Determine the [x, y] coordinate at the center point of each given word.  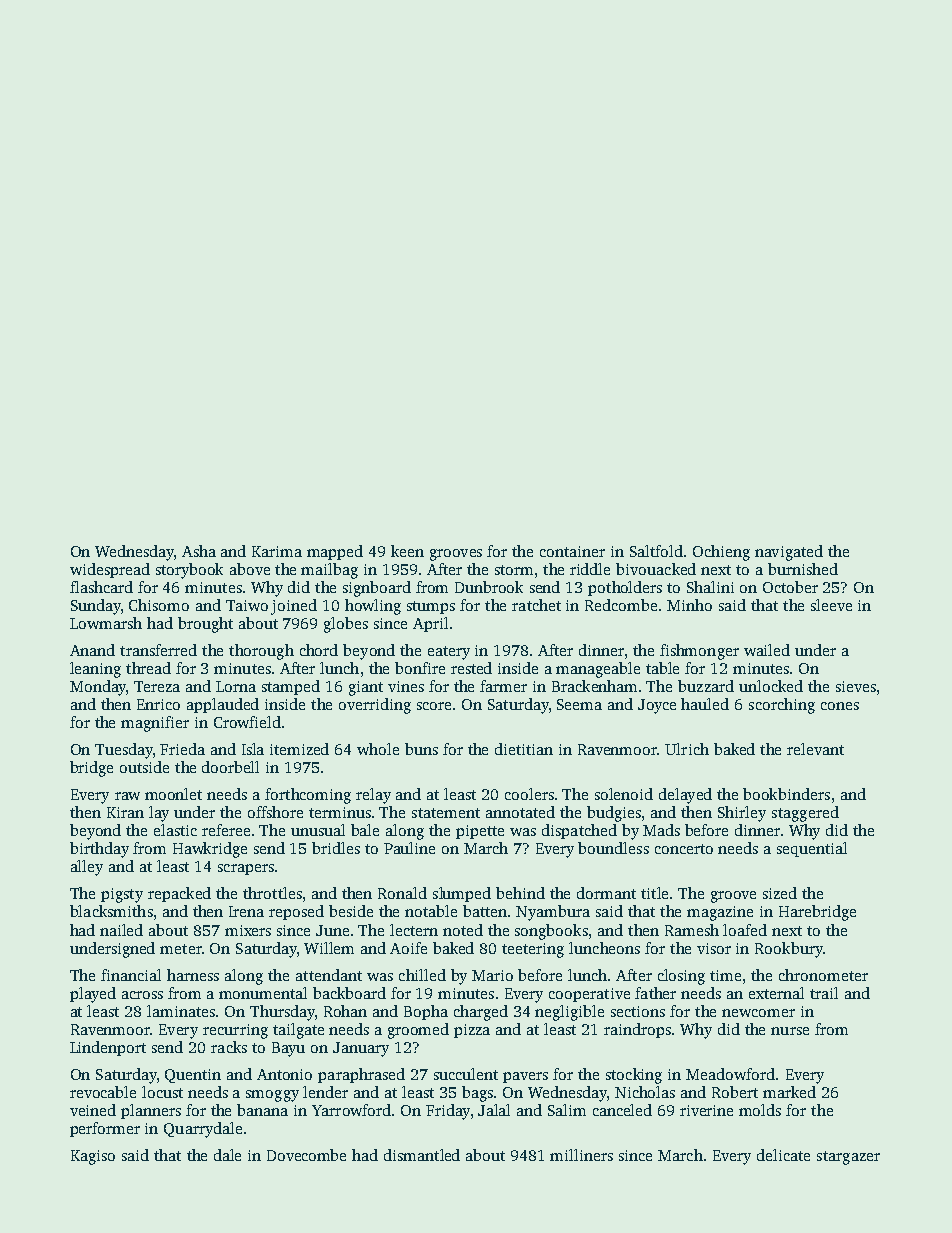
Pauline [409, 848]
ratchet [536, 605]
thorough [261, 652]
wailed [767, 650]
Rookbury [789, 950]
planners [151, 1111]
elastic [175, 830]
